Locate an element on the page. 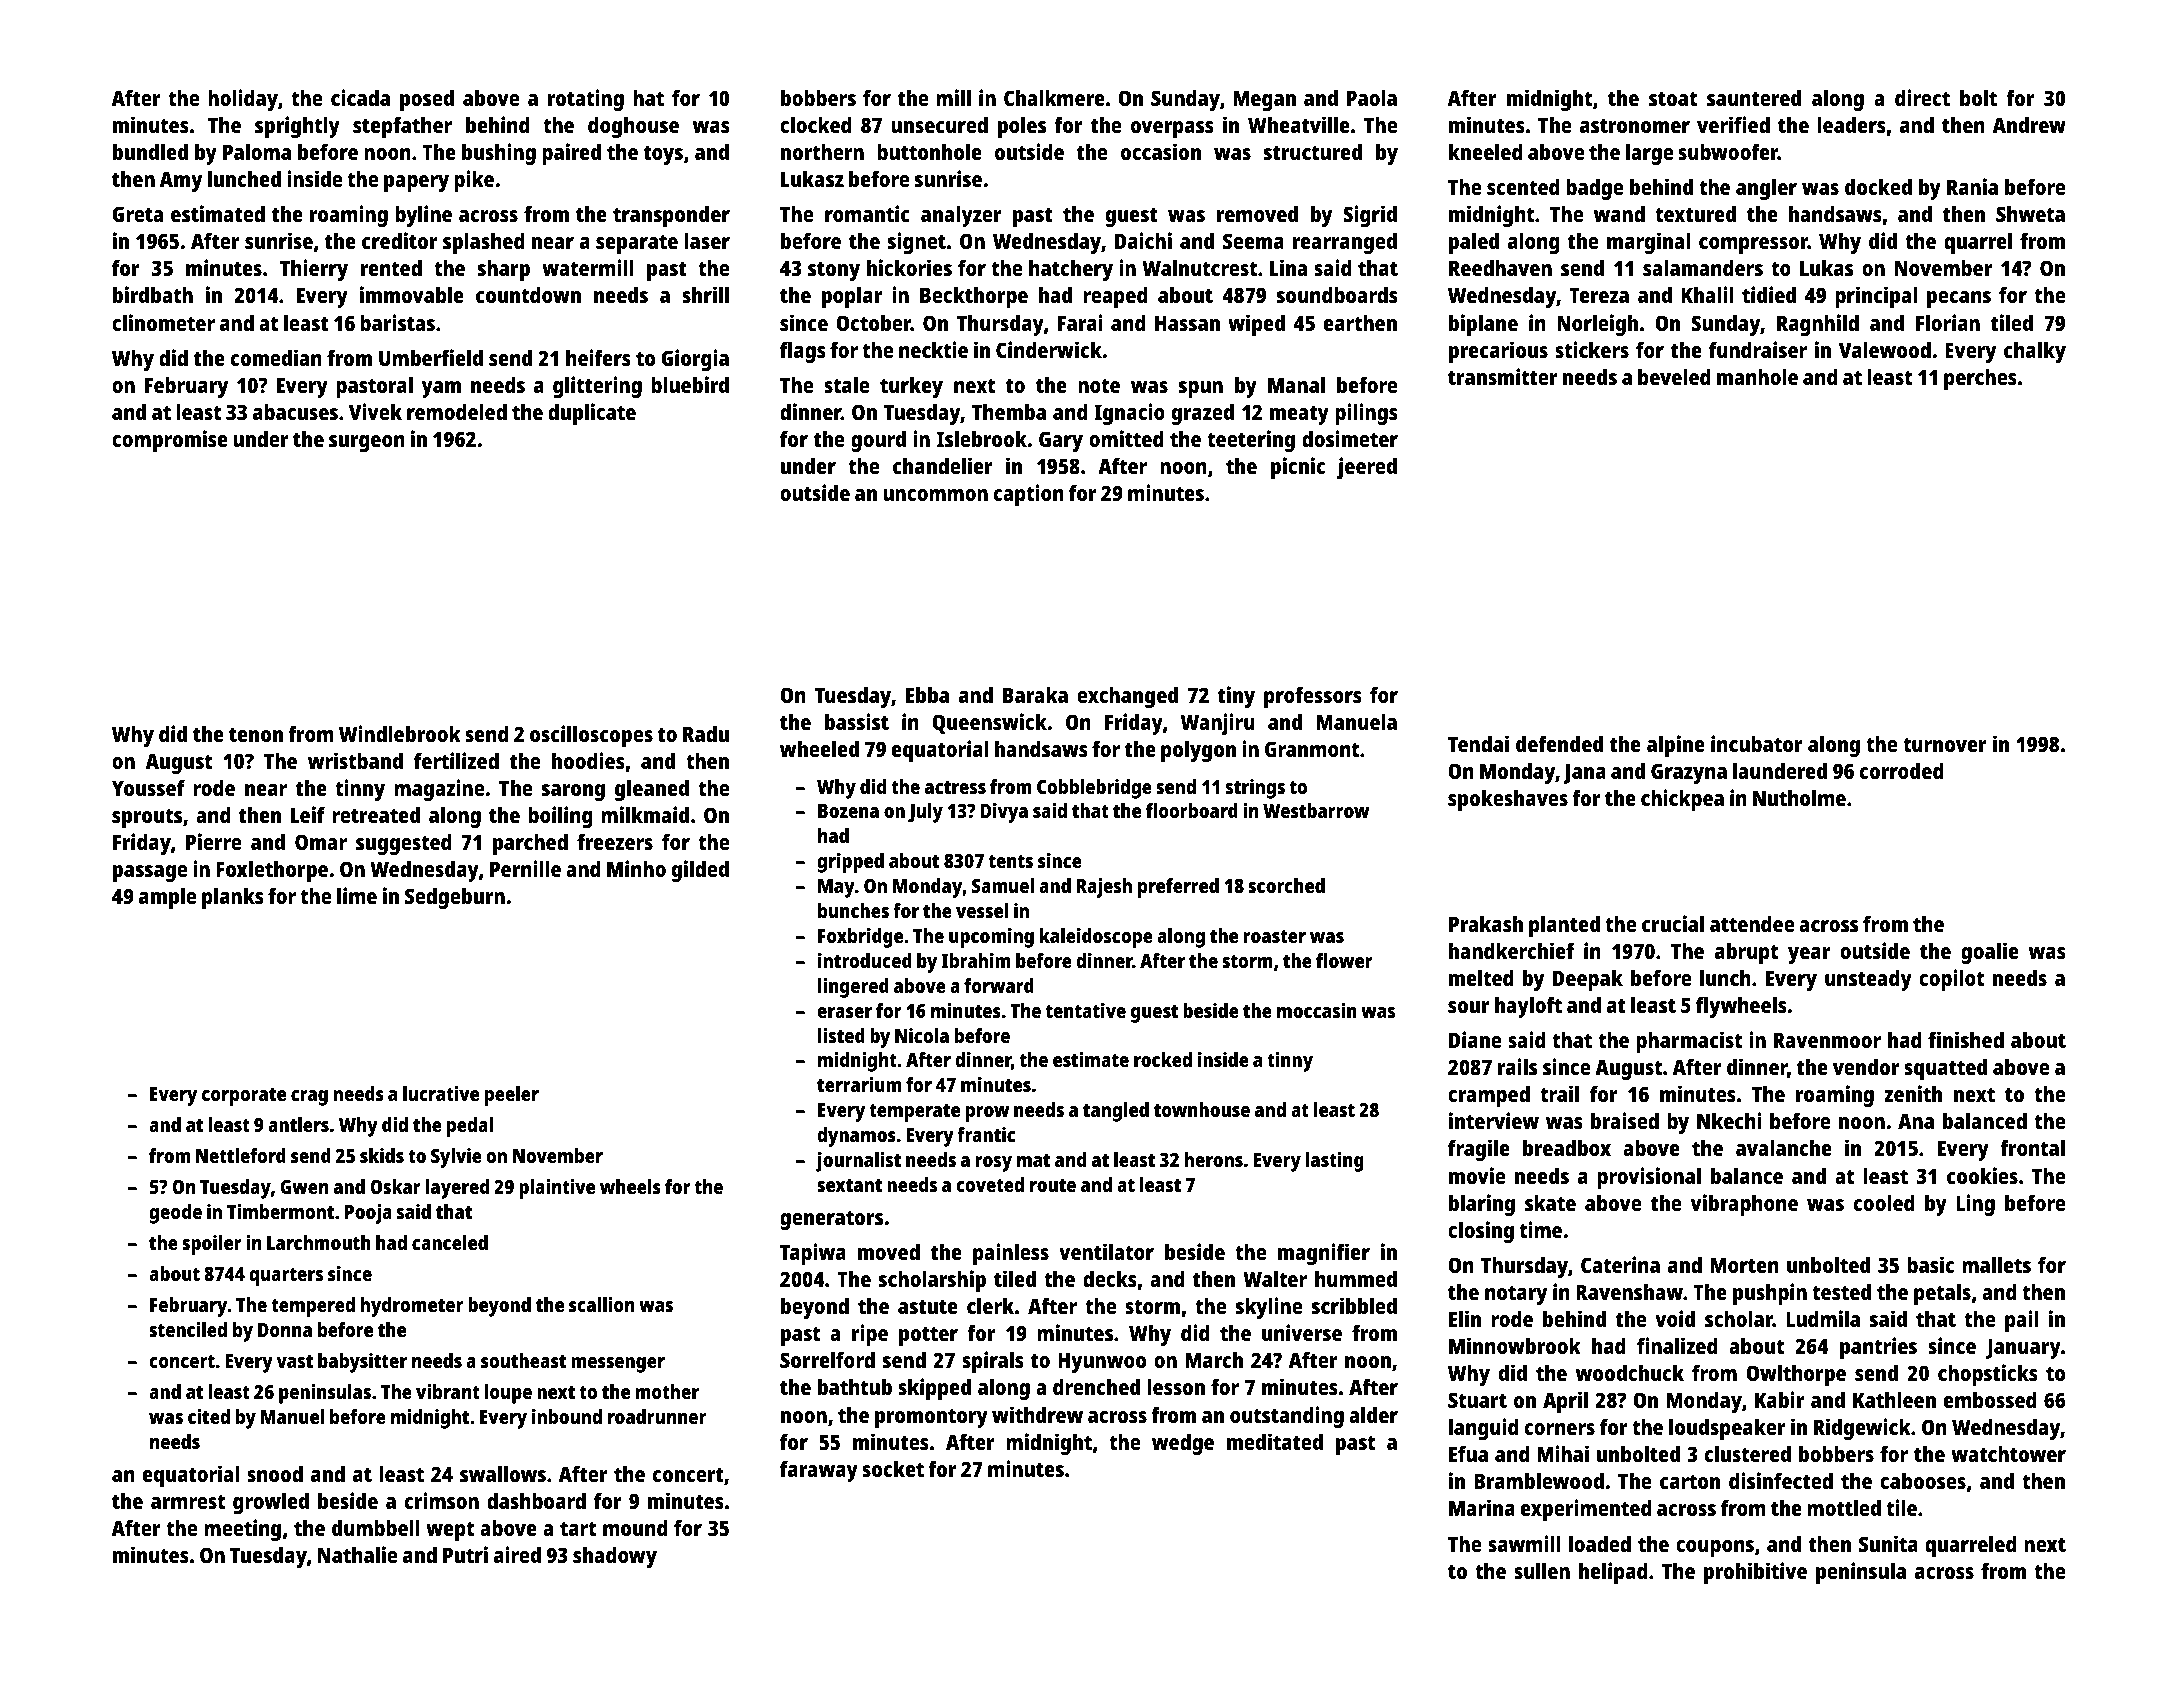 Image resolution: width=2178 pixels, height=1683 pixels. holiday is located at coordinates (243, 100).
